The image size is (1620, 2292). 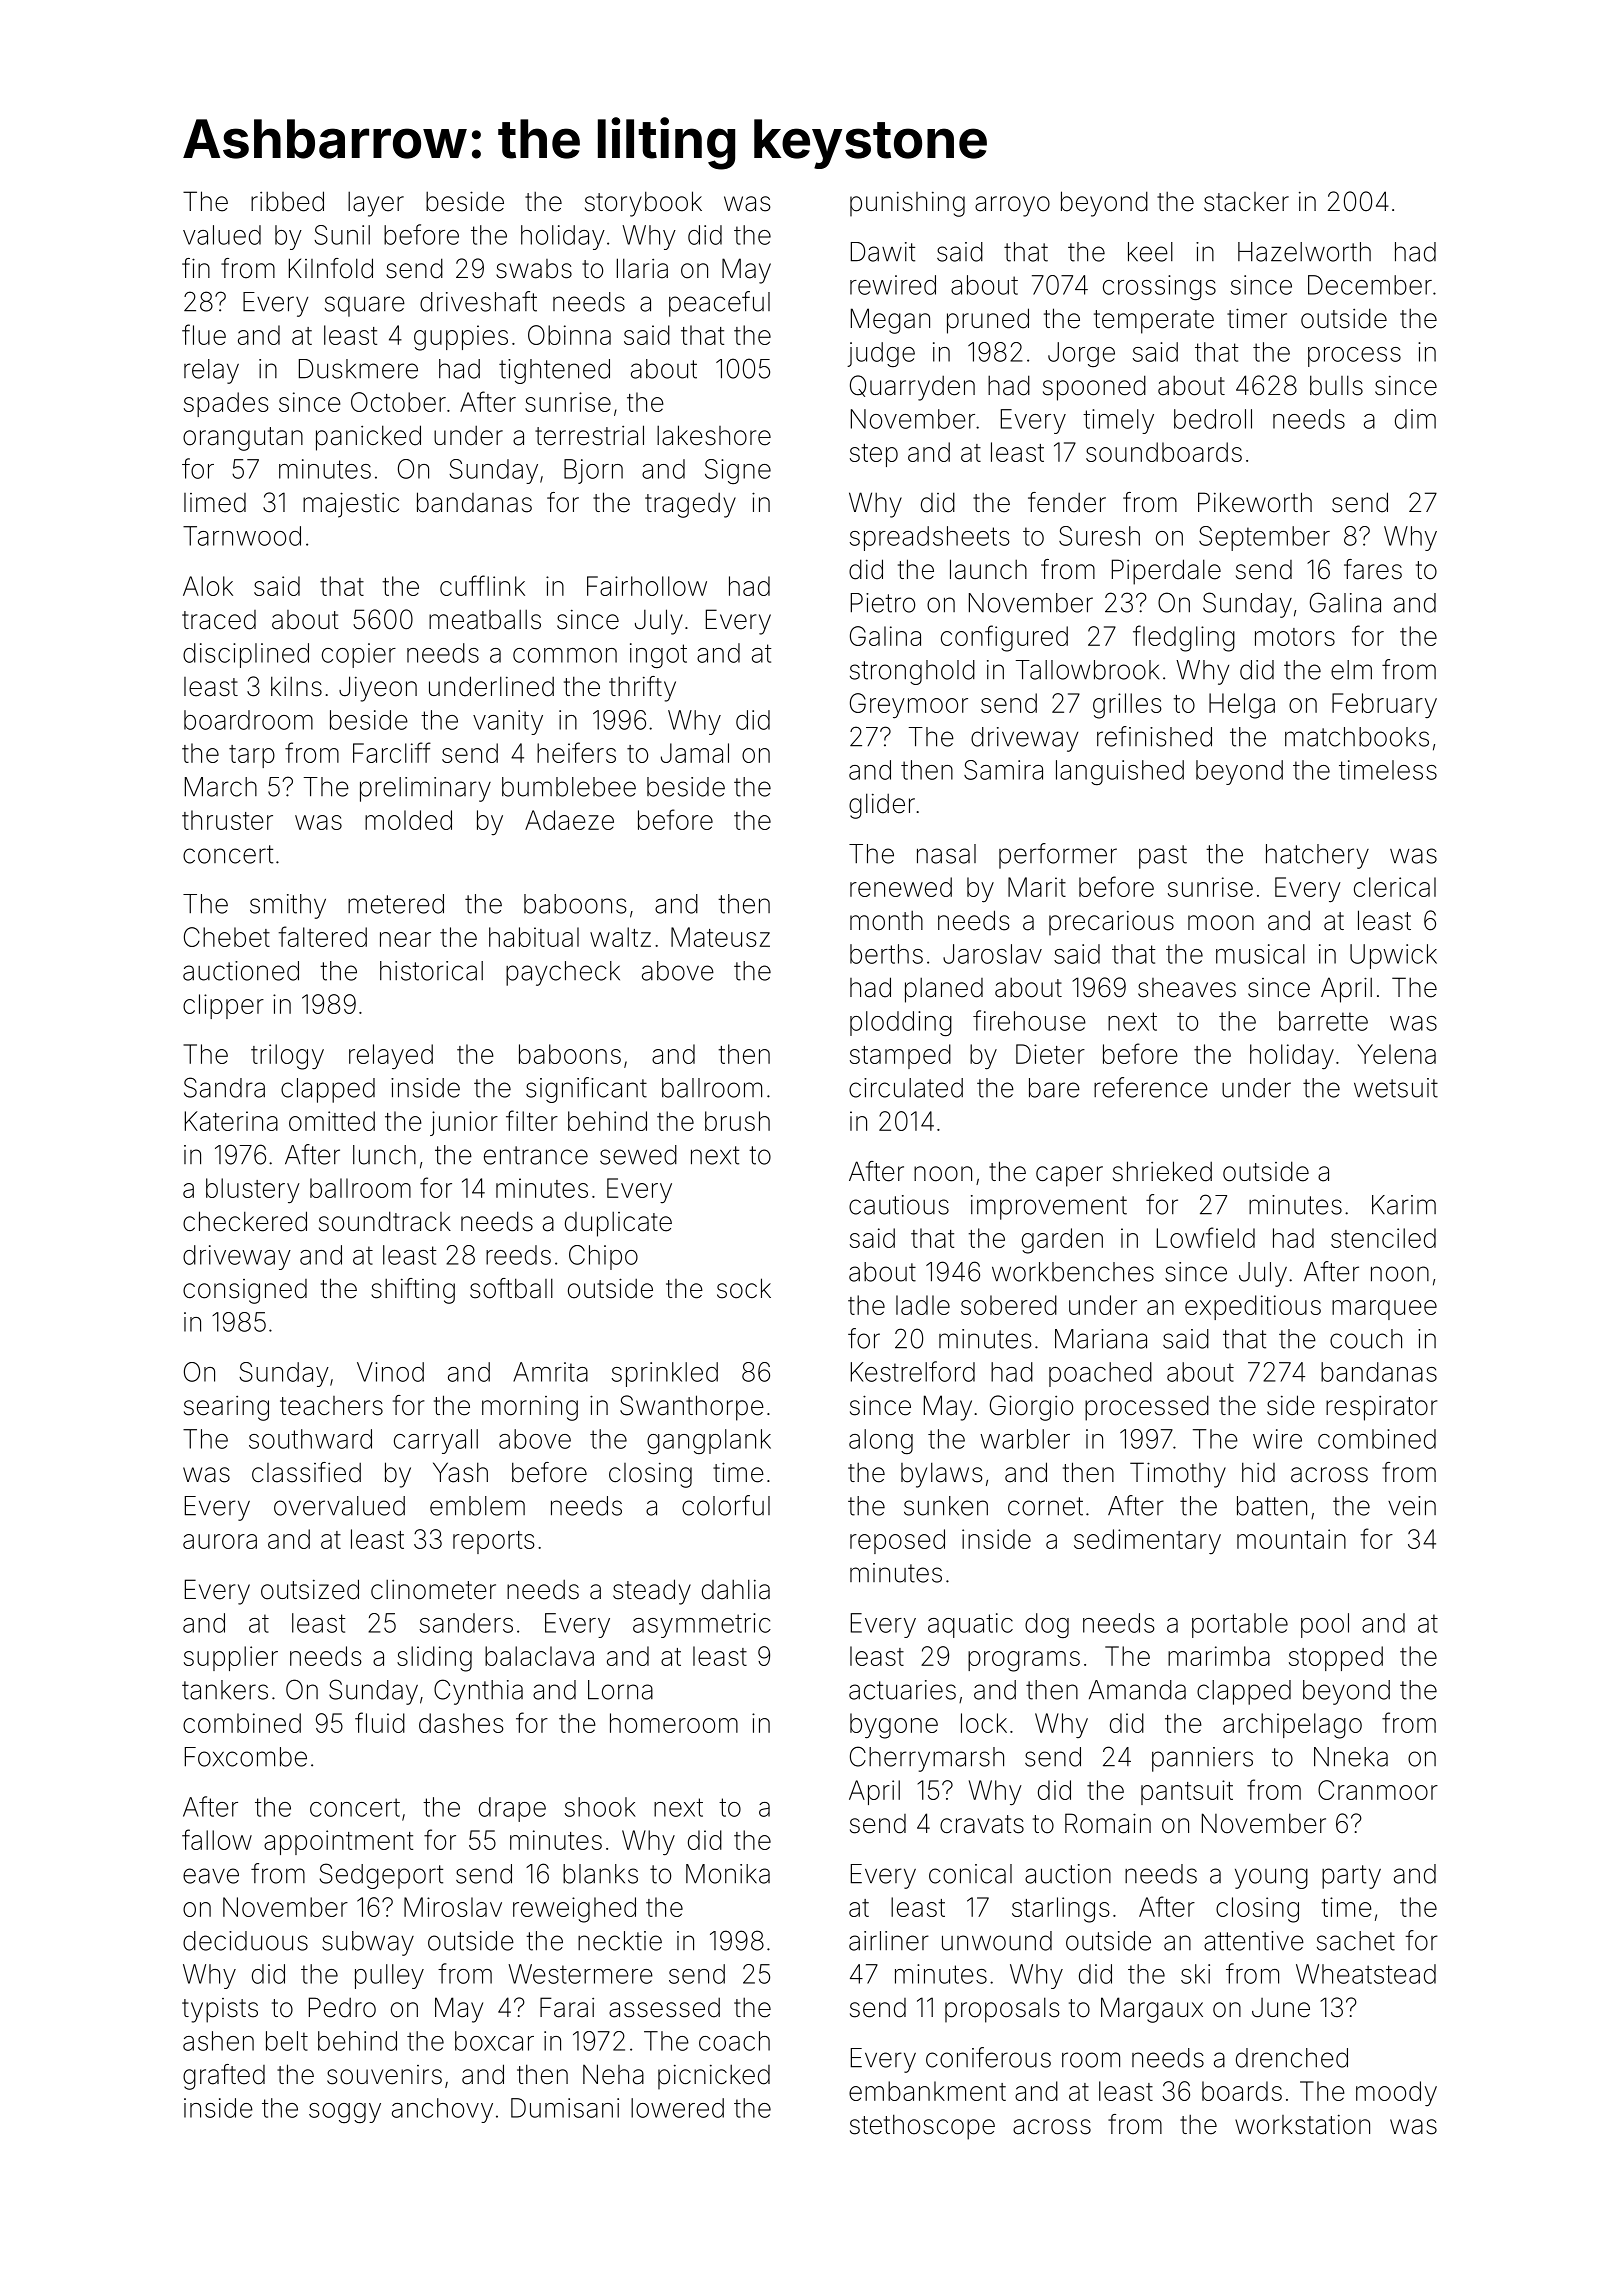 I want to click on guppies, so click(x=461, y=338).
